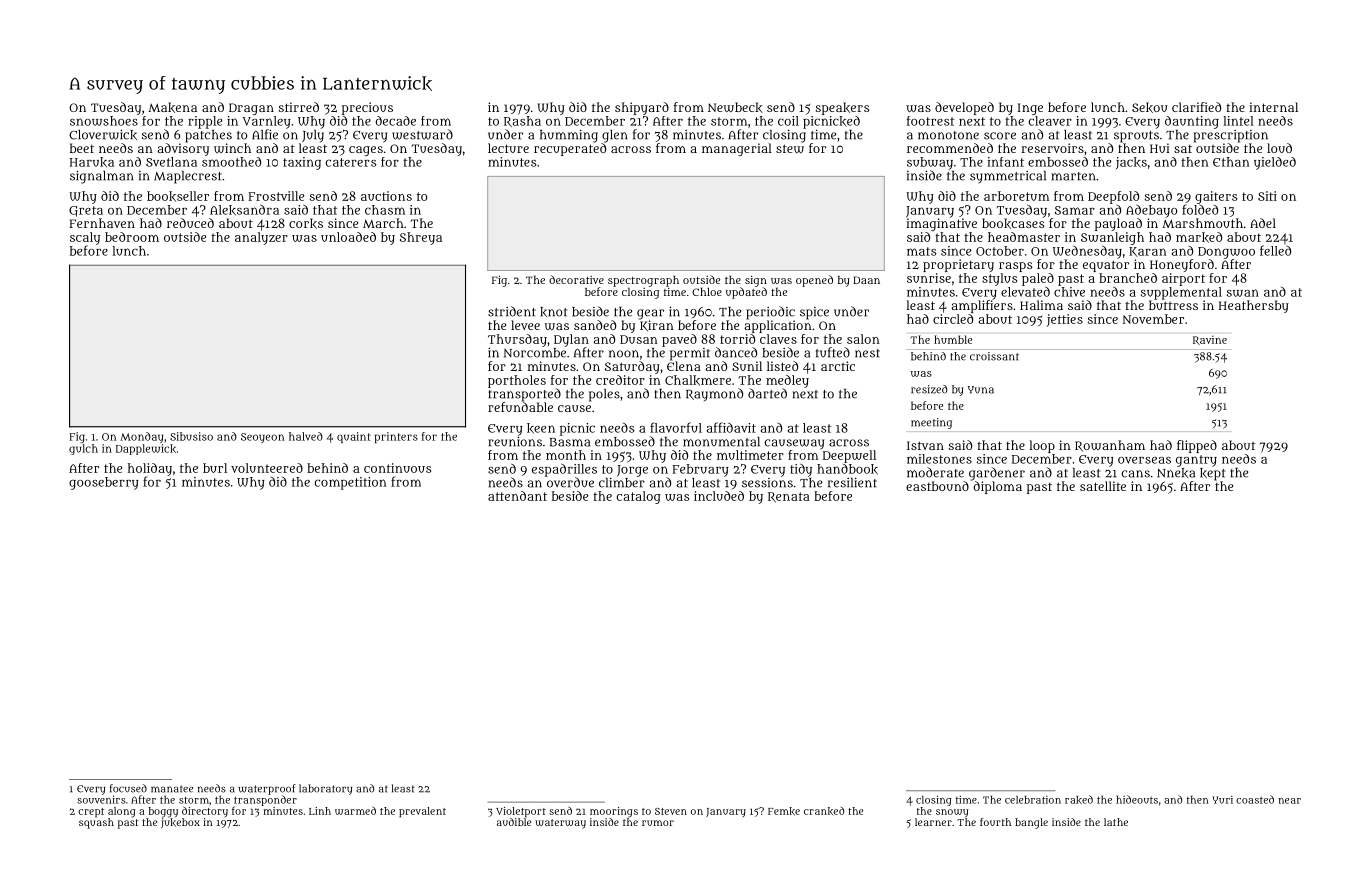  Describe the element at coordinates (302, 163) in the image. I see `taxing` at that location.
